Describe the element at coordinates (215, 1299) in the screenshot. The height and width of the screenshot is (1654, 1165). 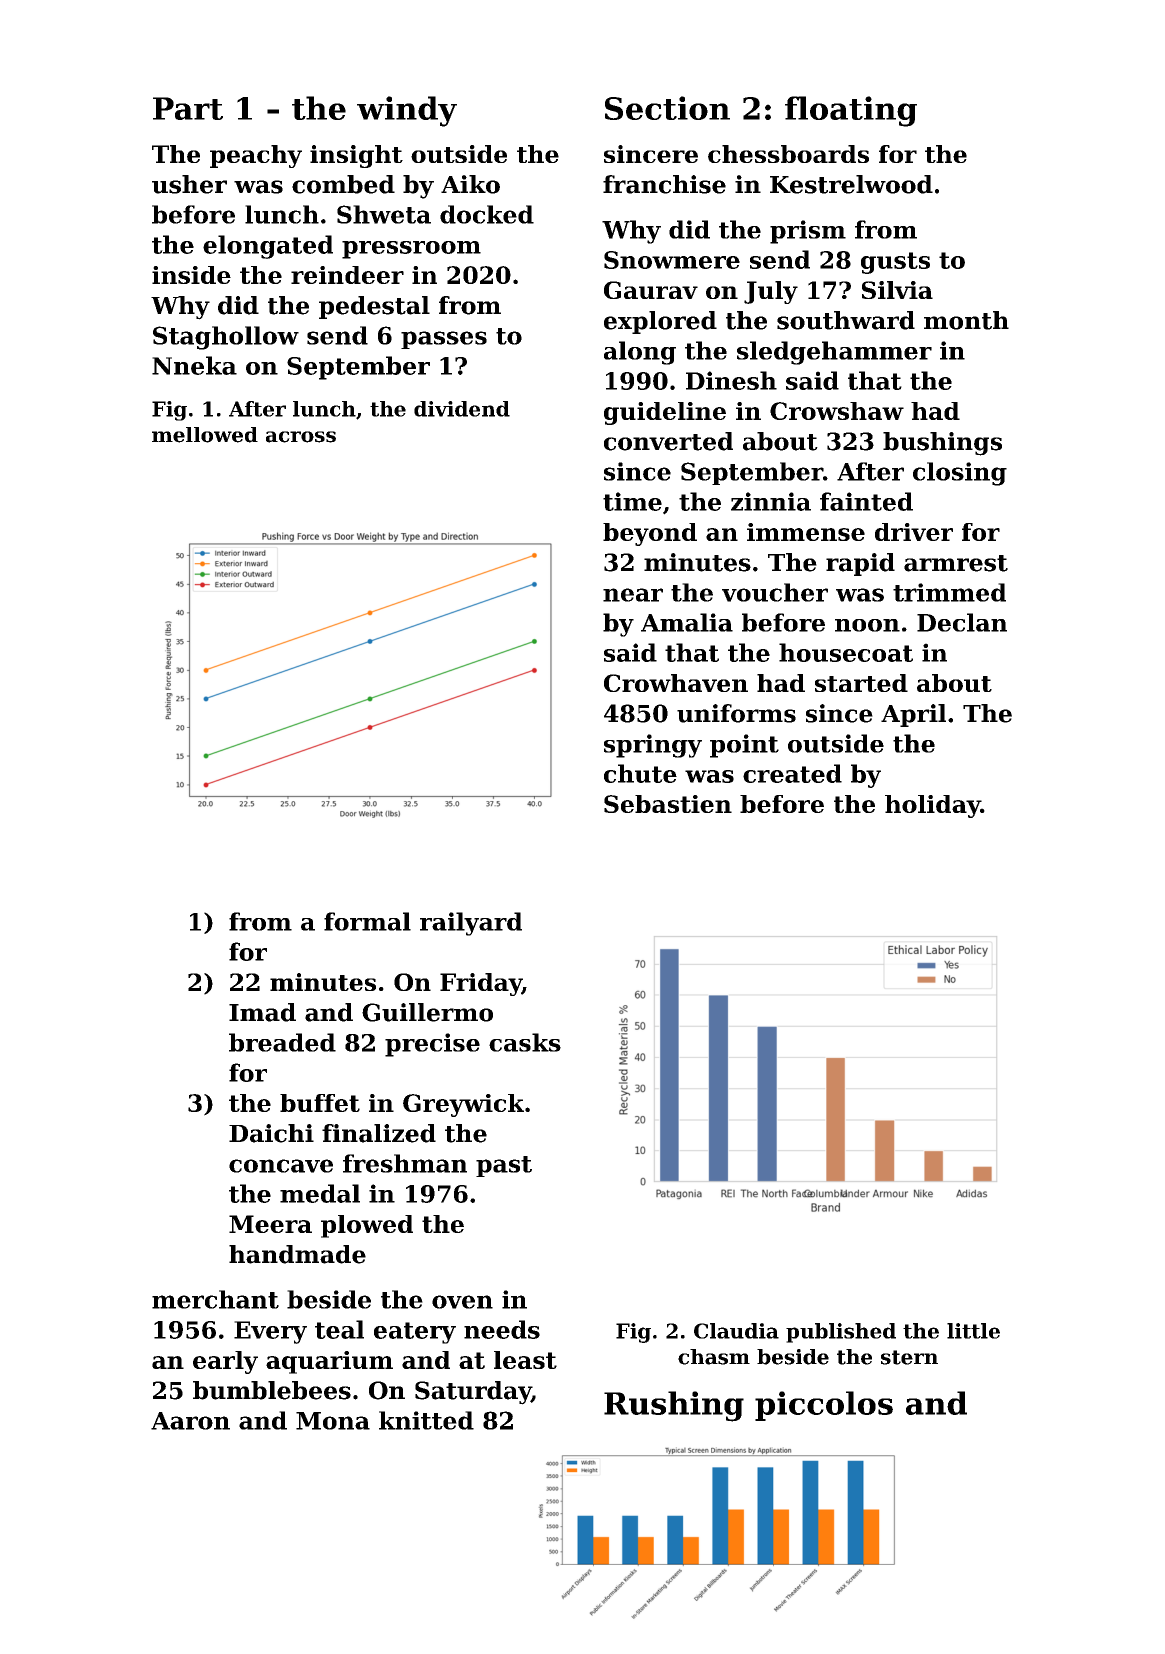
I see `merchant` at that location.
